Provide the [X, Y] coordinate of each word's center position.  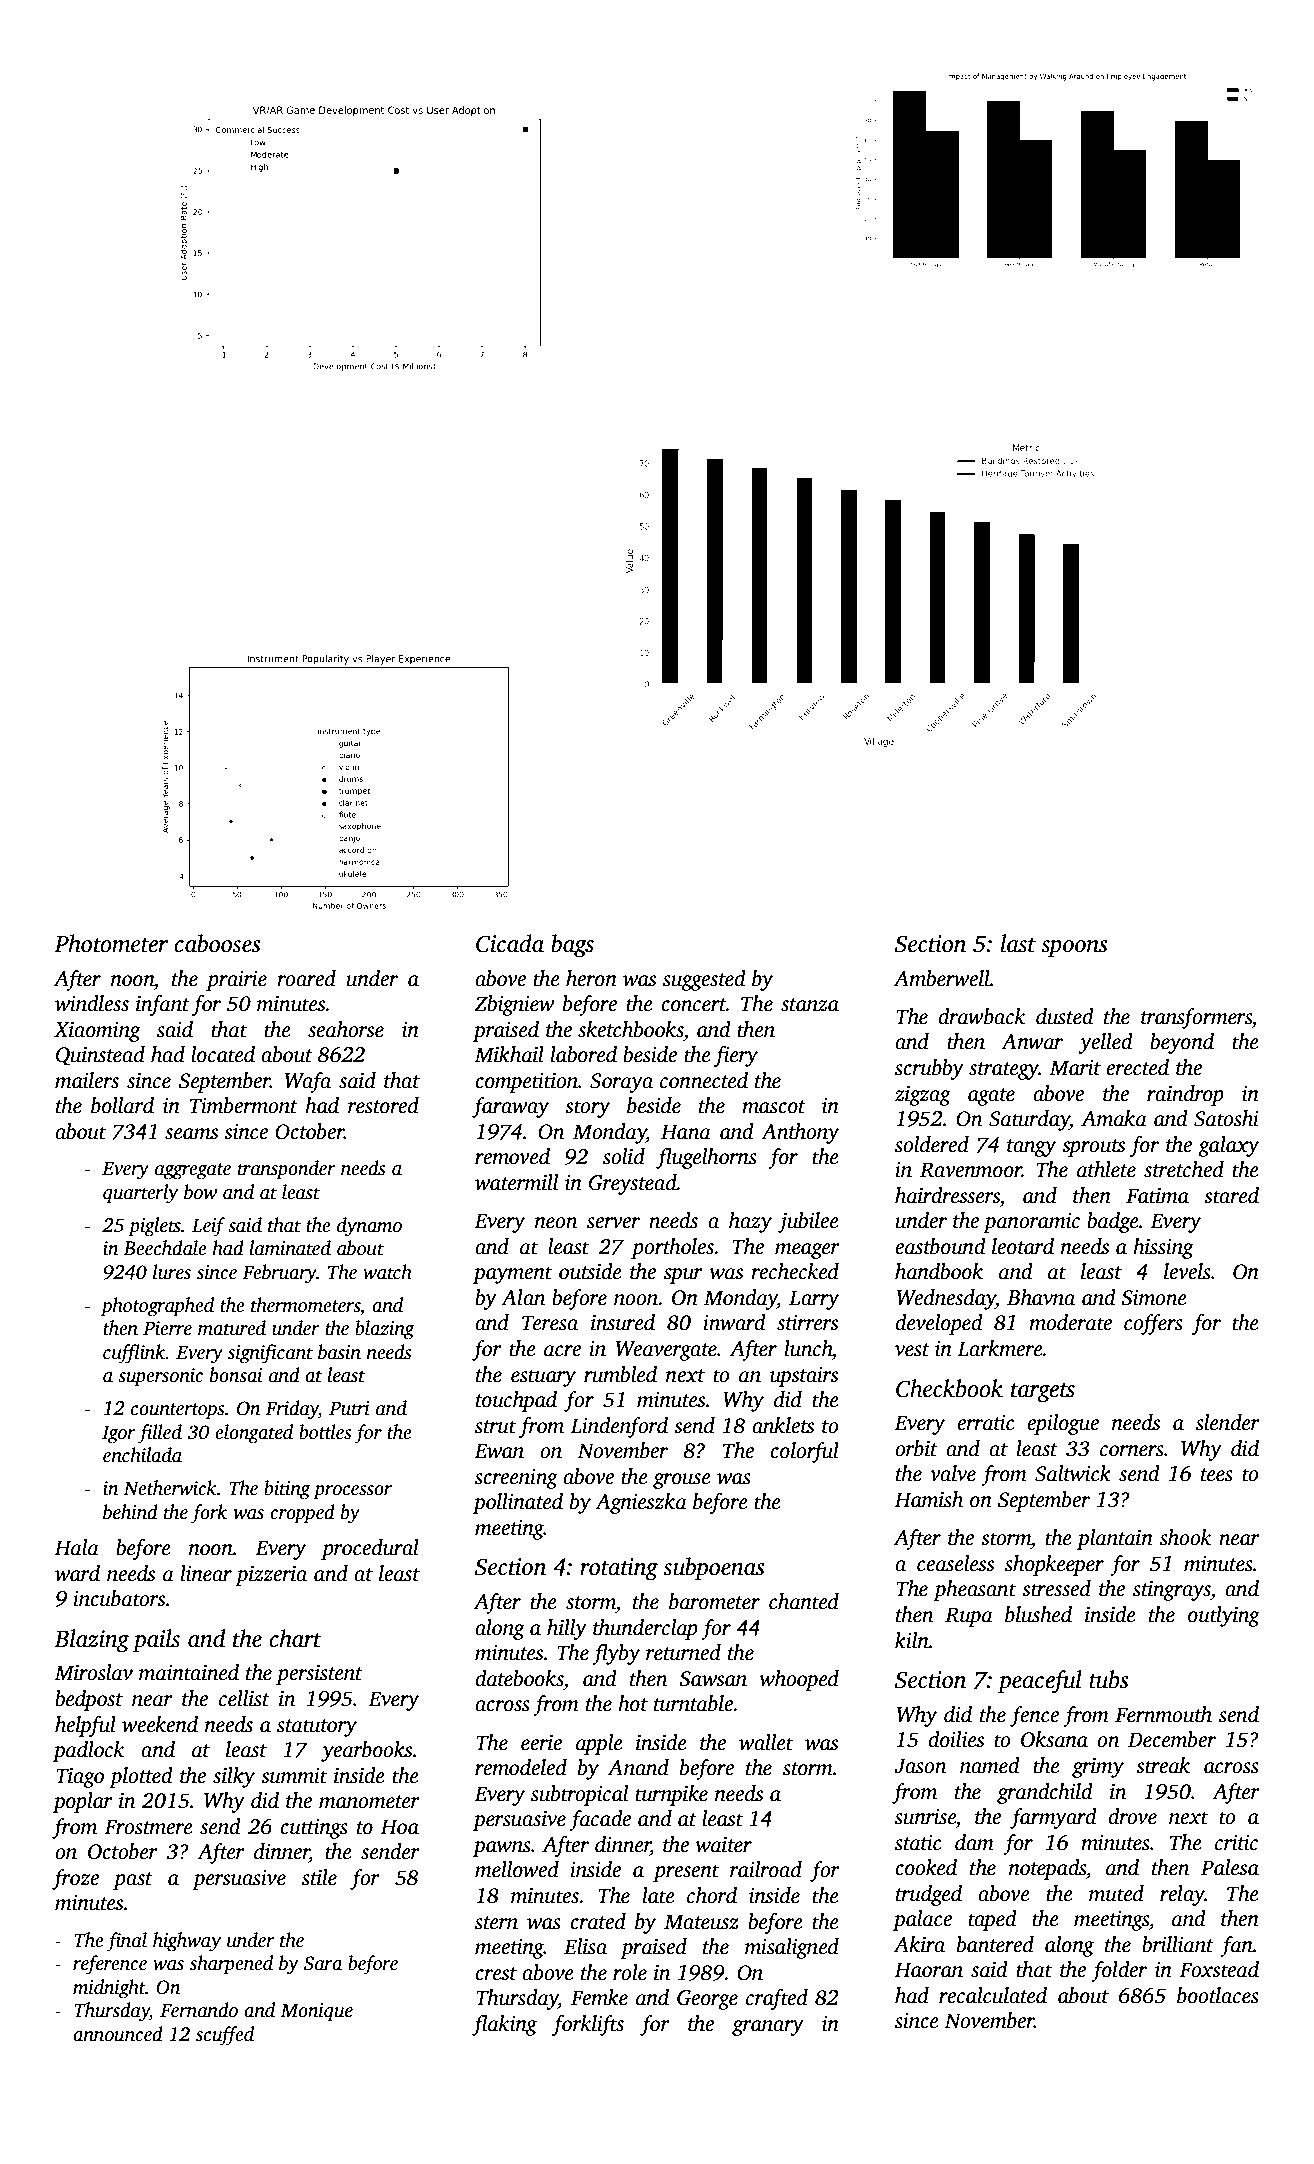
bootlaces [1218, 1995]
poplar [83, 1802]
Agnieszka [641, 1503]
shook [1186, 1537]
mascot [774, 1107]
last [1018, 943]
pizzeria [271, 1576]
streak [1163, 1765]
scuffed [225, 2036]
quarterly [140, 1194]
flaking [504, 2025]
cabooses [217, 943]
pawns [502, 1849]
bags [572, 946]
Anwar [1032, 1042]
